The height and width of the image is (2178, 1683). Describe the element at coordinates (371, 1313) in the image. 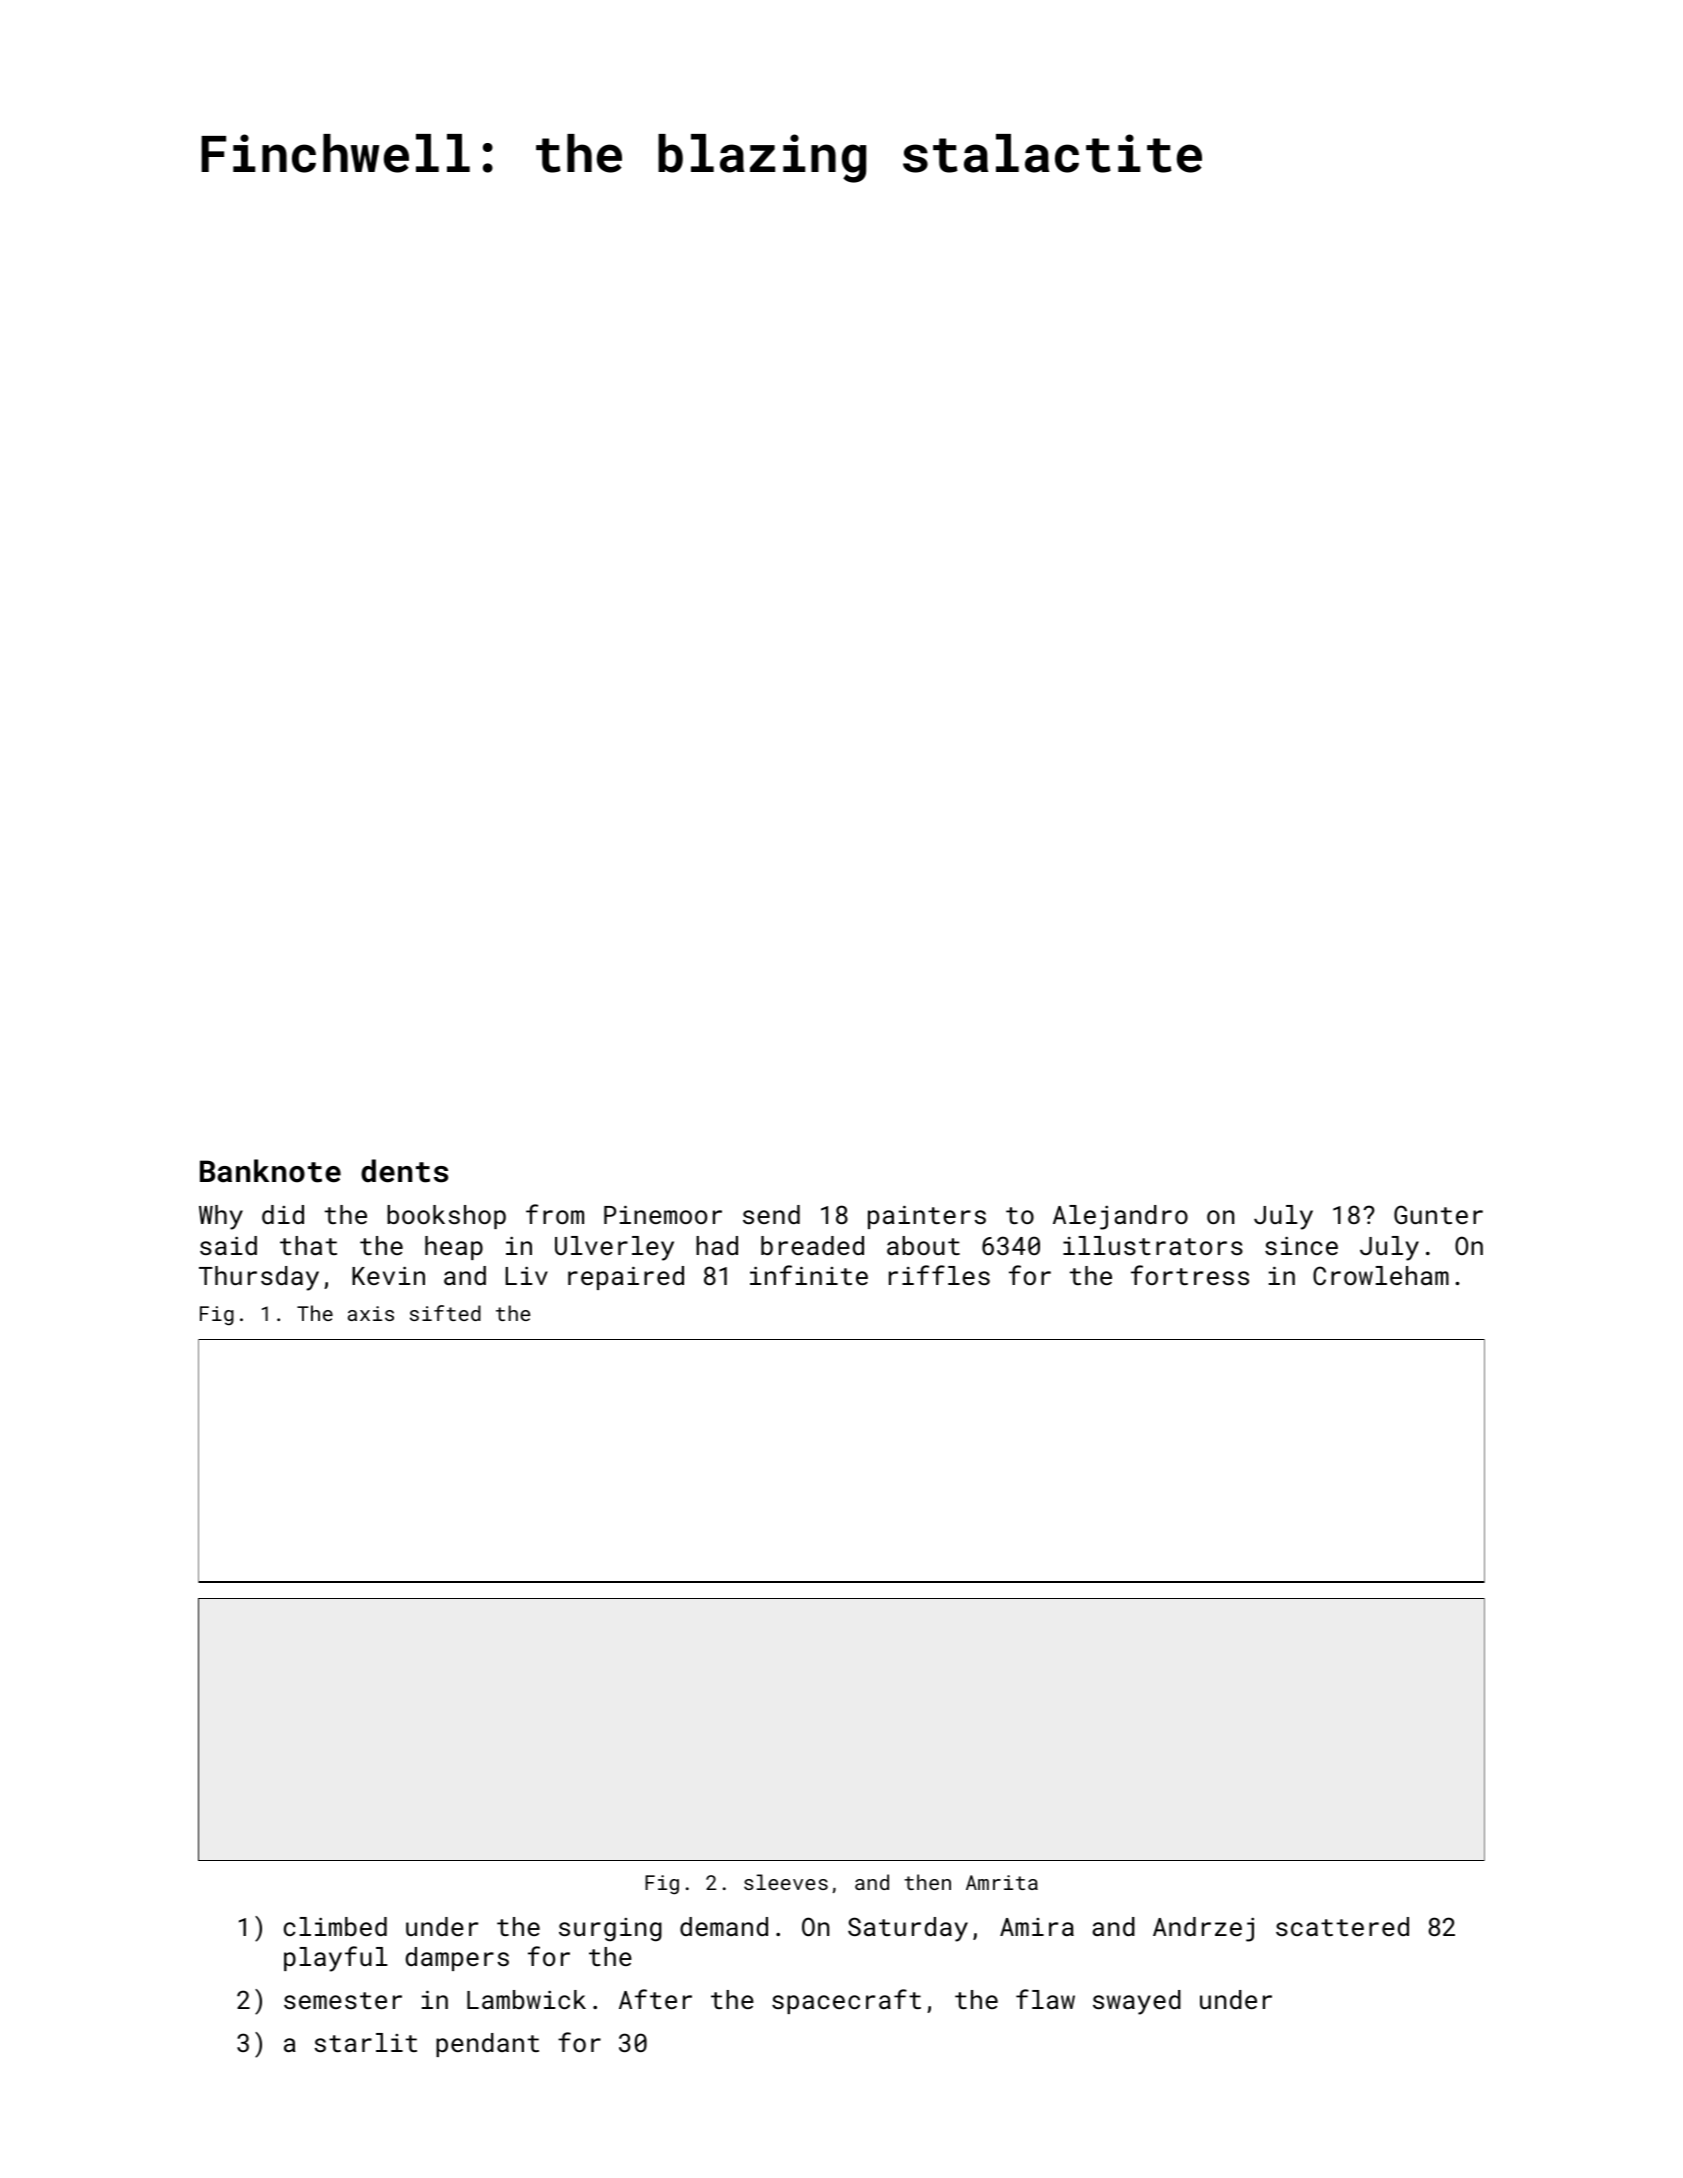

I see `axis` at that location.
